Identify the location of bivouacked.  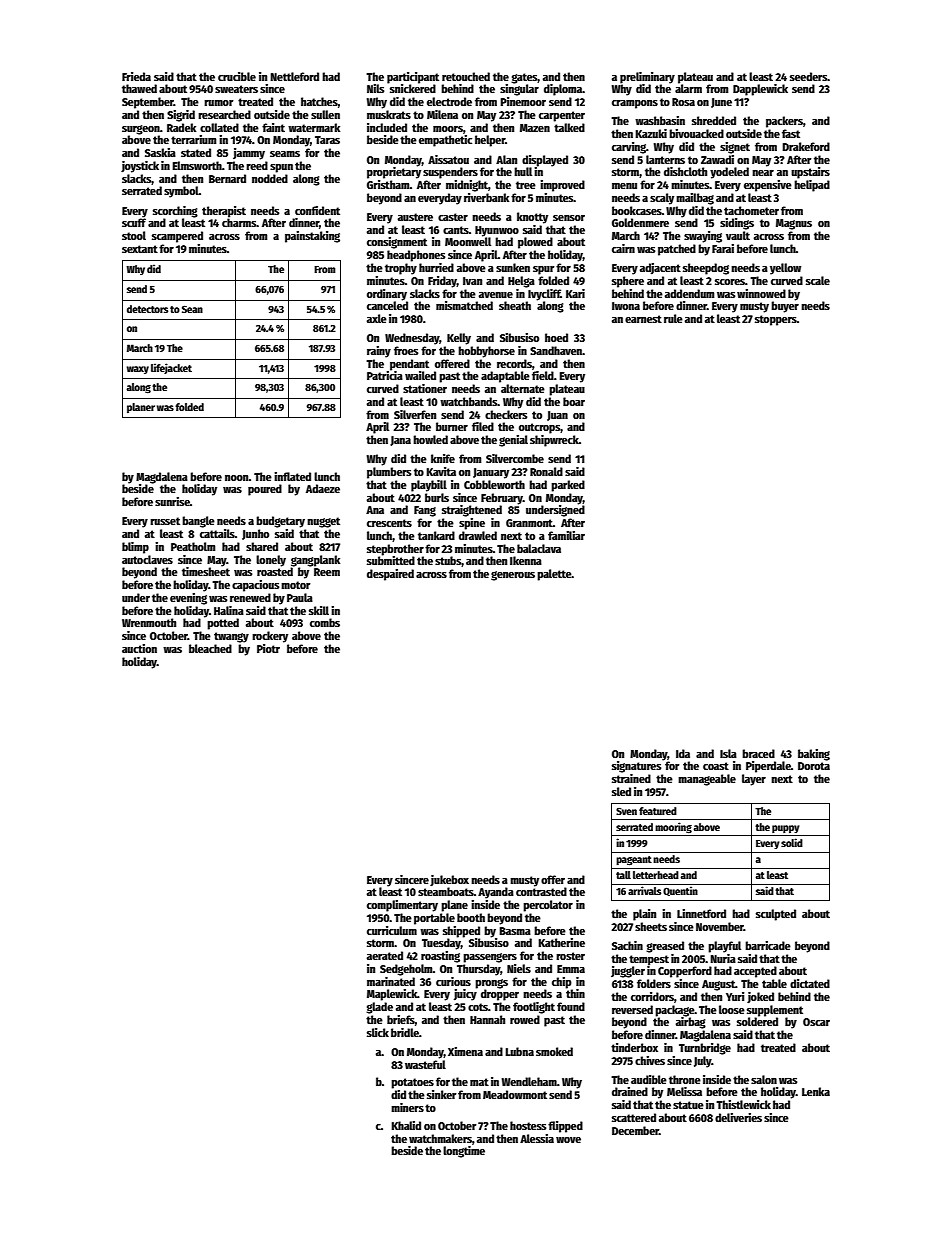
(696, 133).
